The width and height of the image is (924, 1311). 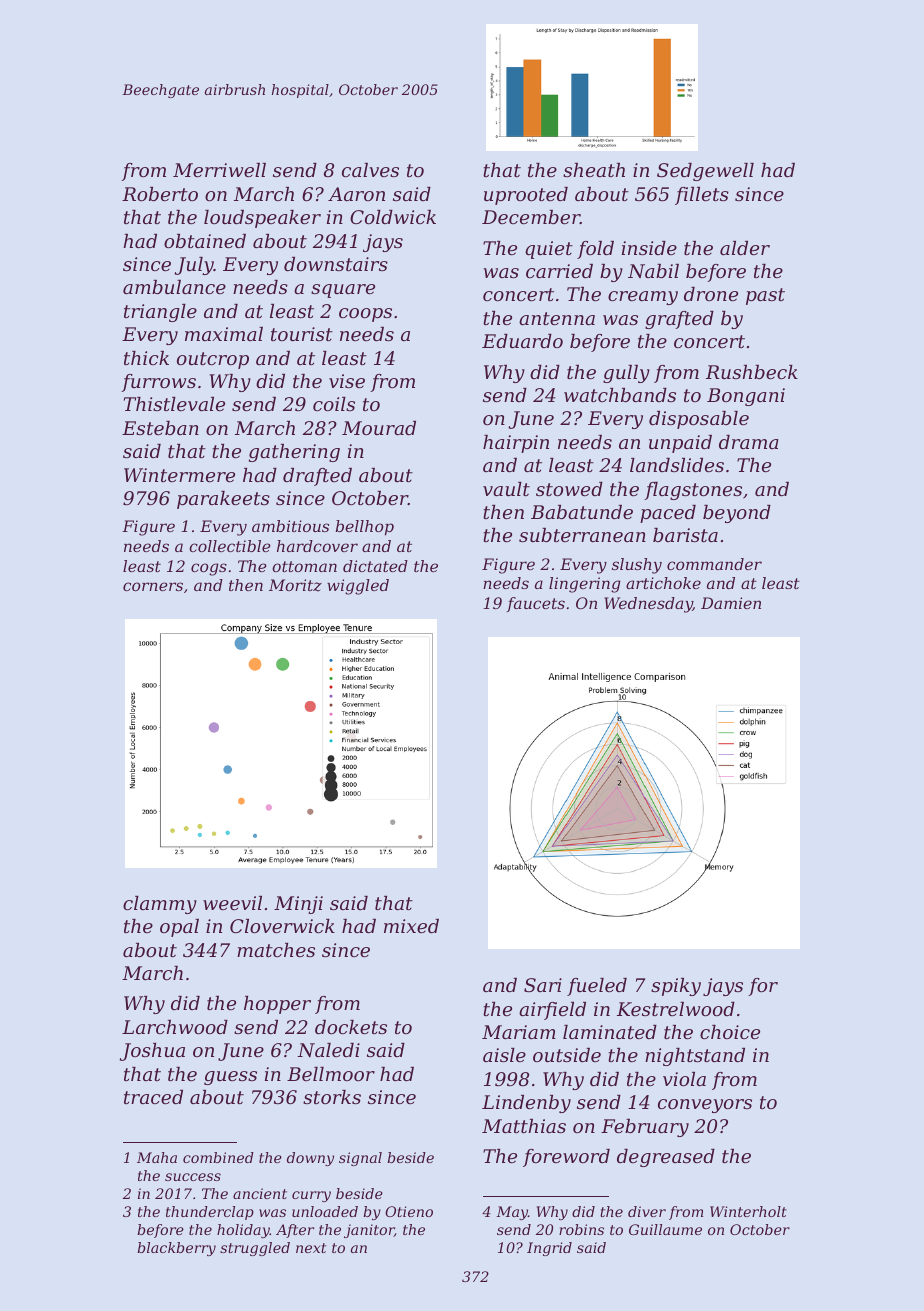 What do you see at coordinates (358, 587) in the image?
I see `wiggled` at bounding box center [358, 587].
